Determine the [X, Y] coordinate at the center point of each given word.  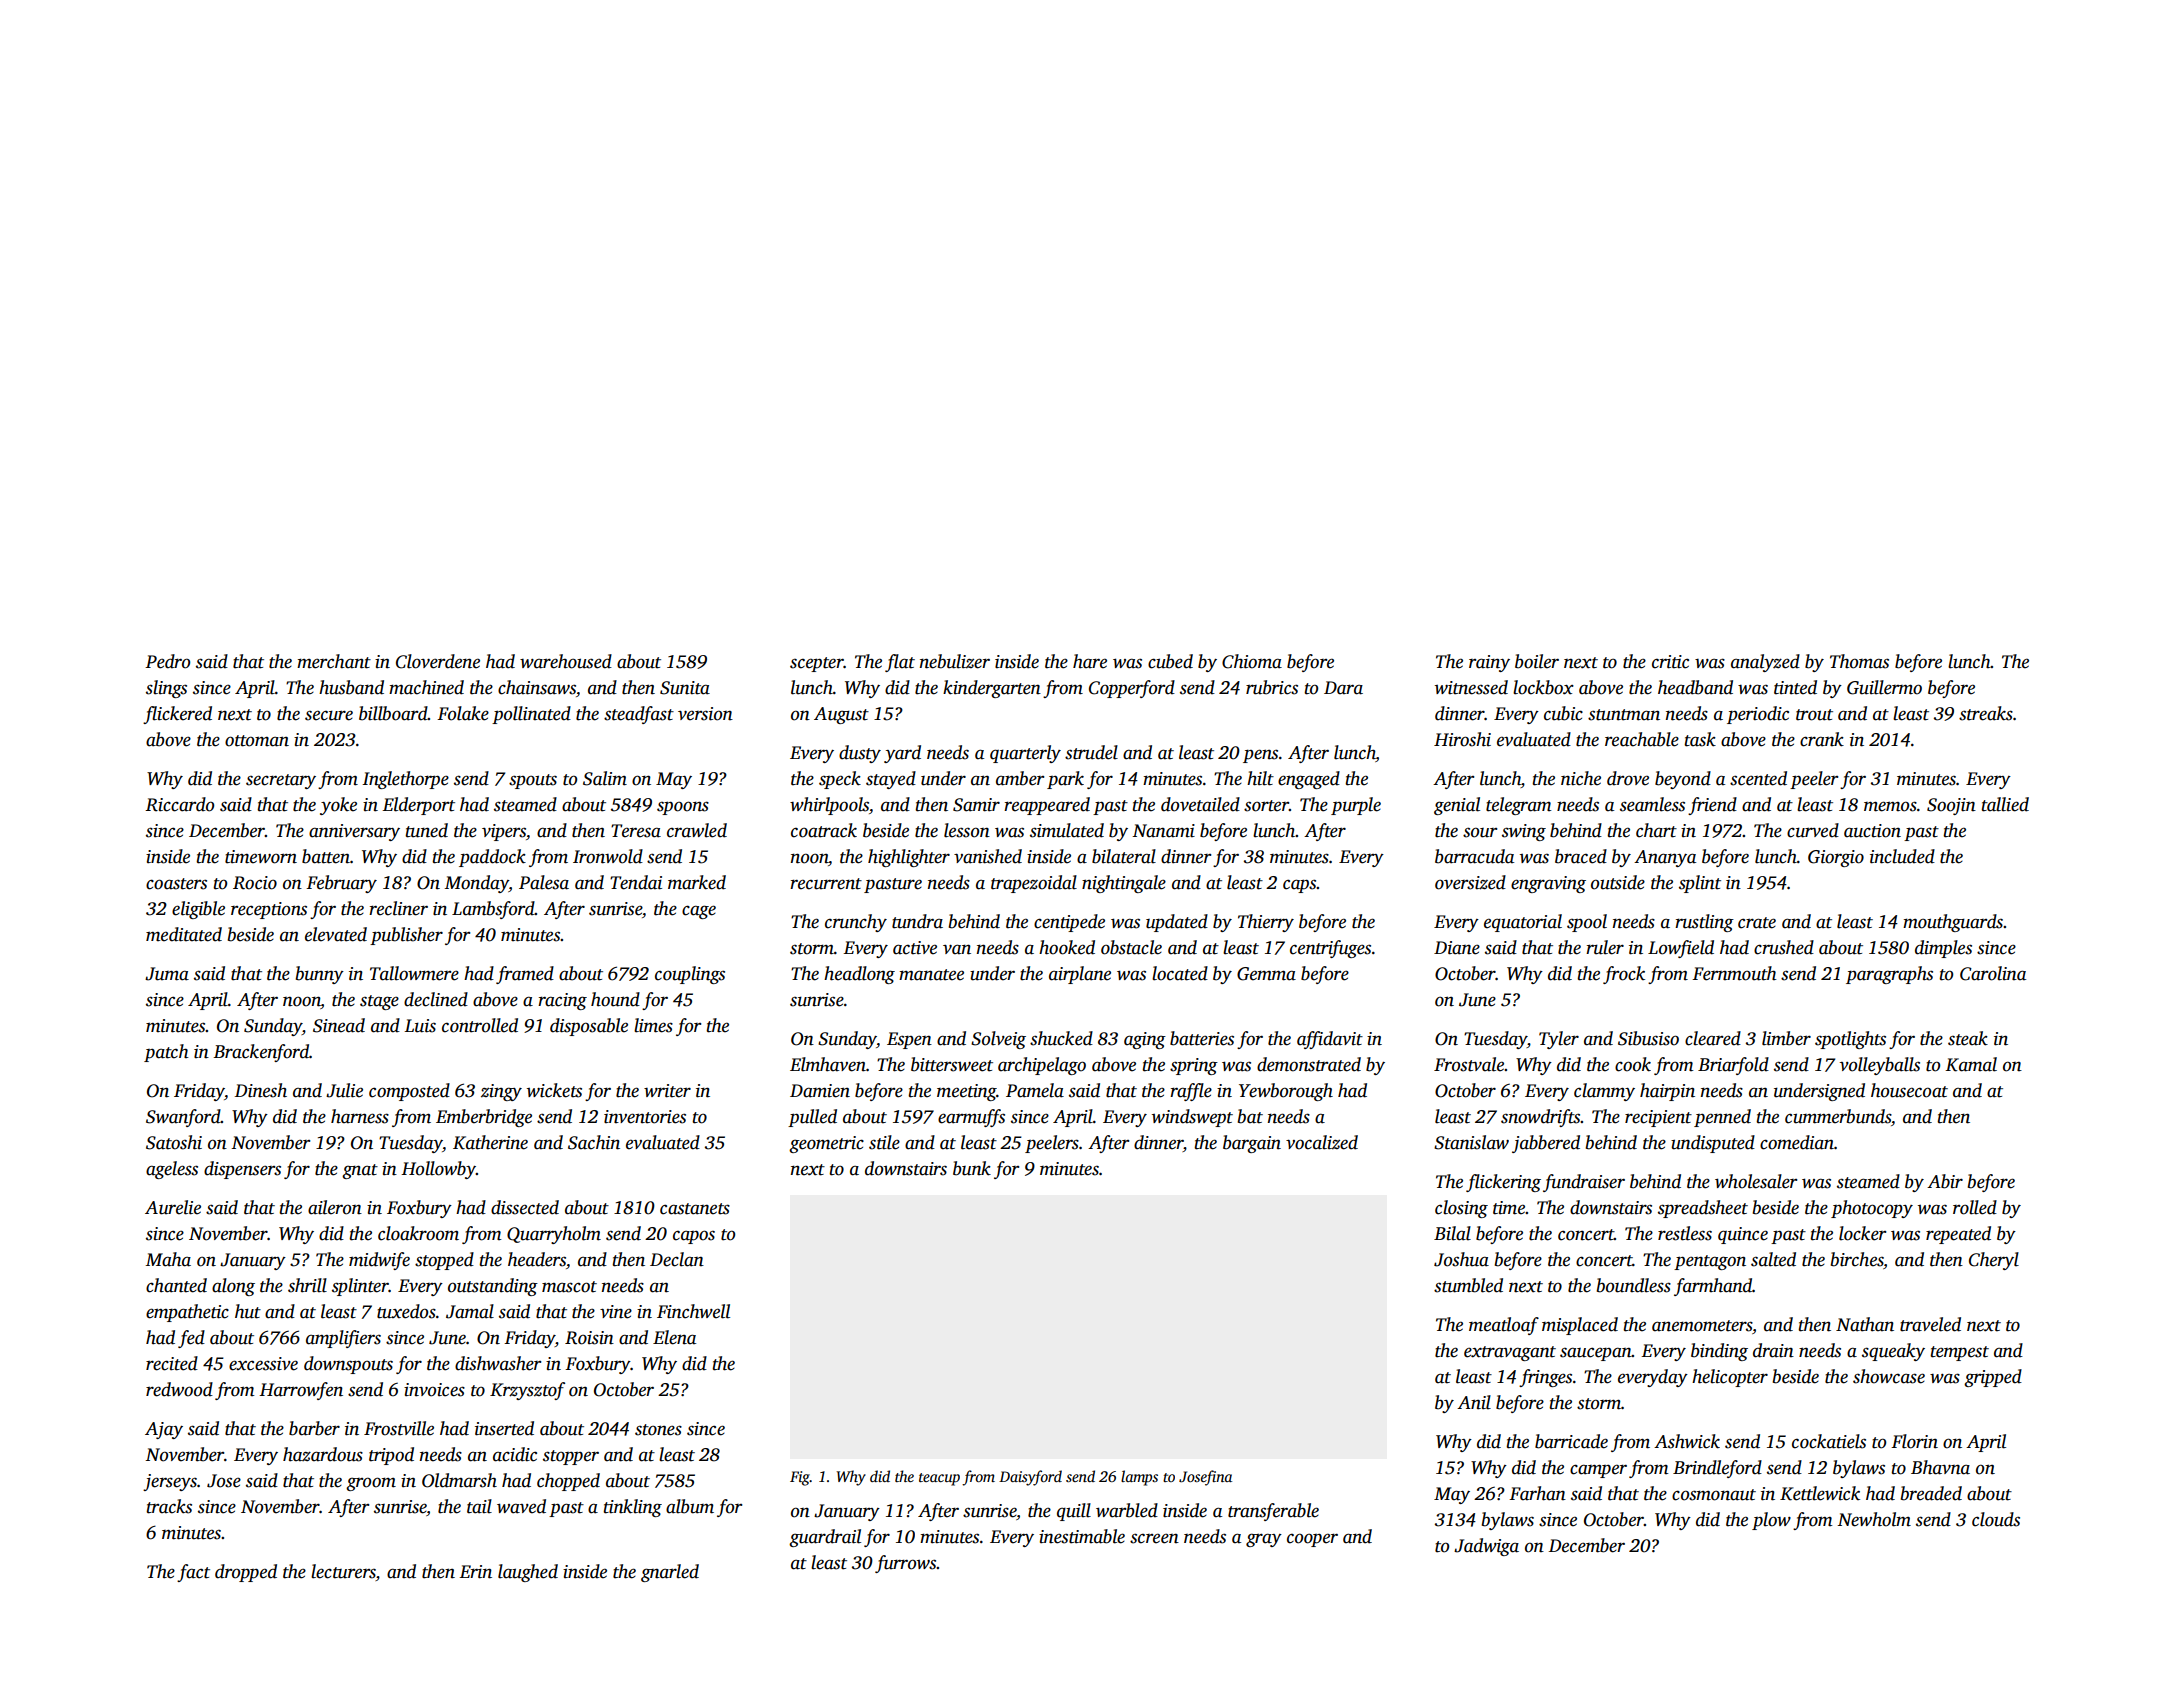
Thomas [1859, 661]
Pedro [167, 661]
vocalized [1322, 1142]
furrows [906, 1564]
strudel [1091, 752]
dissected [525, 1207]
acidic [515, 1454]
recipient [1658, 1118]
